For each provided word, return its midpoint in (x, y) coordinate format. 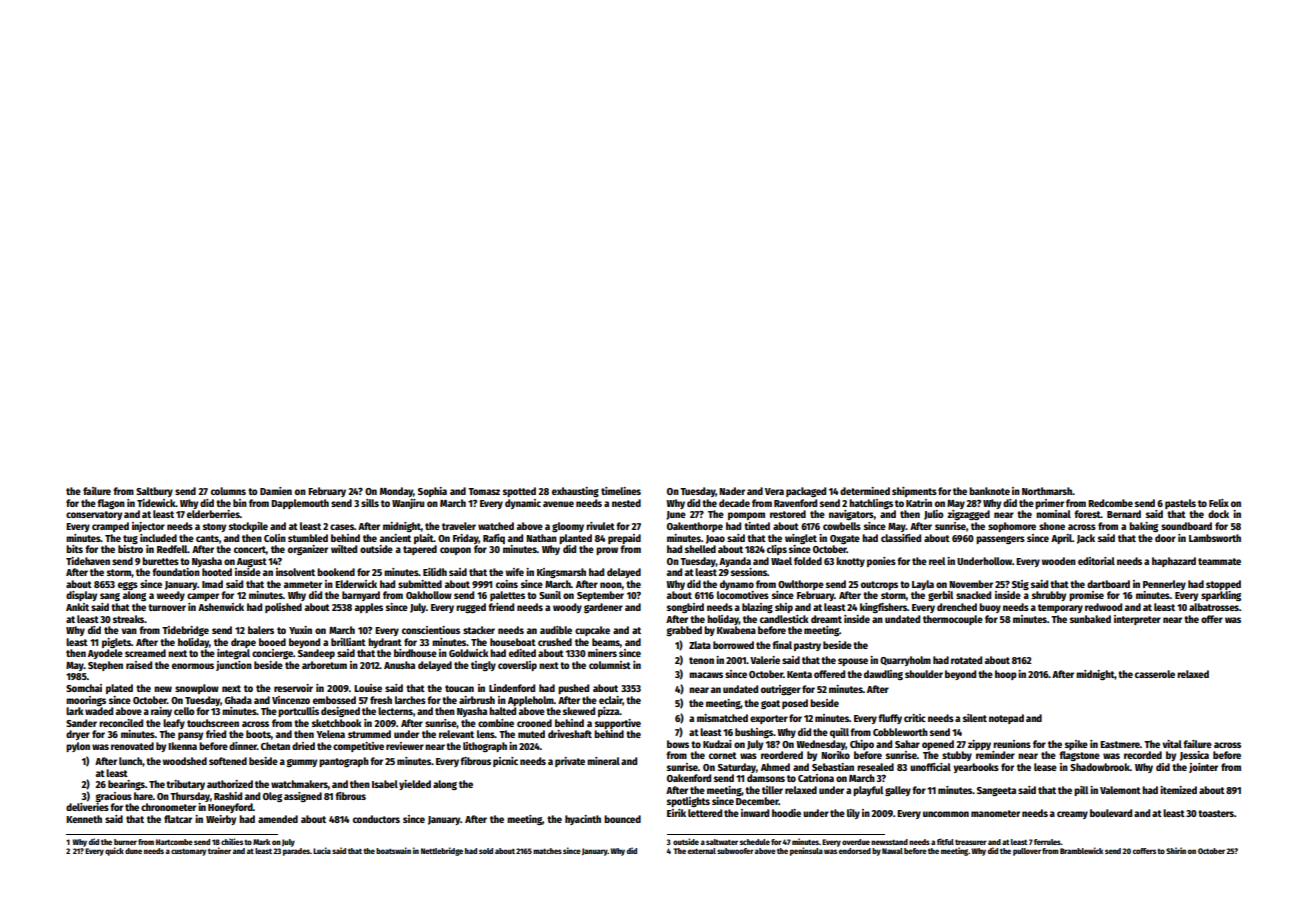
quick (114, 851)
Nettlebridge (442, 851)
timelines (621, 491)
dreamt (826, 619)
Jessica (1194, 756)
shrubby (1049, 596)
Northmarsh (1047, 491)
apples (369, 608)
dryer (78, 735)
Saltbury (154, 492)
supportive (618, 724)
